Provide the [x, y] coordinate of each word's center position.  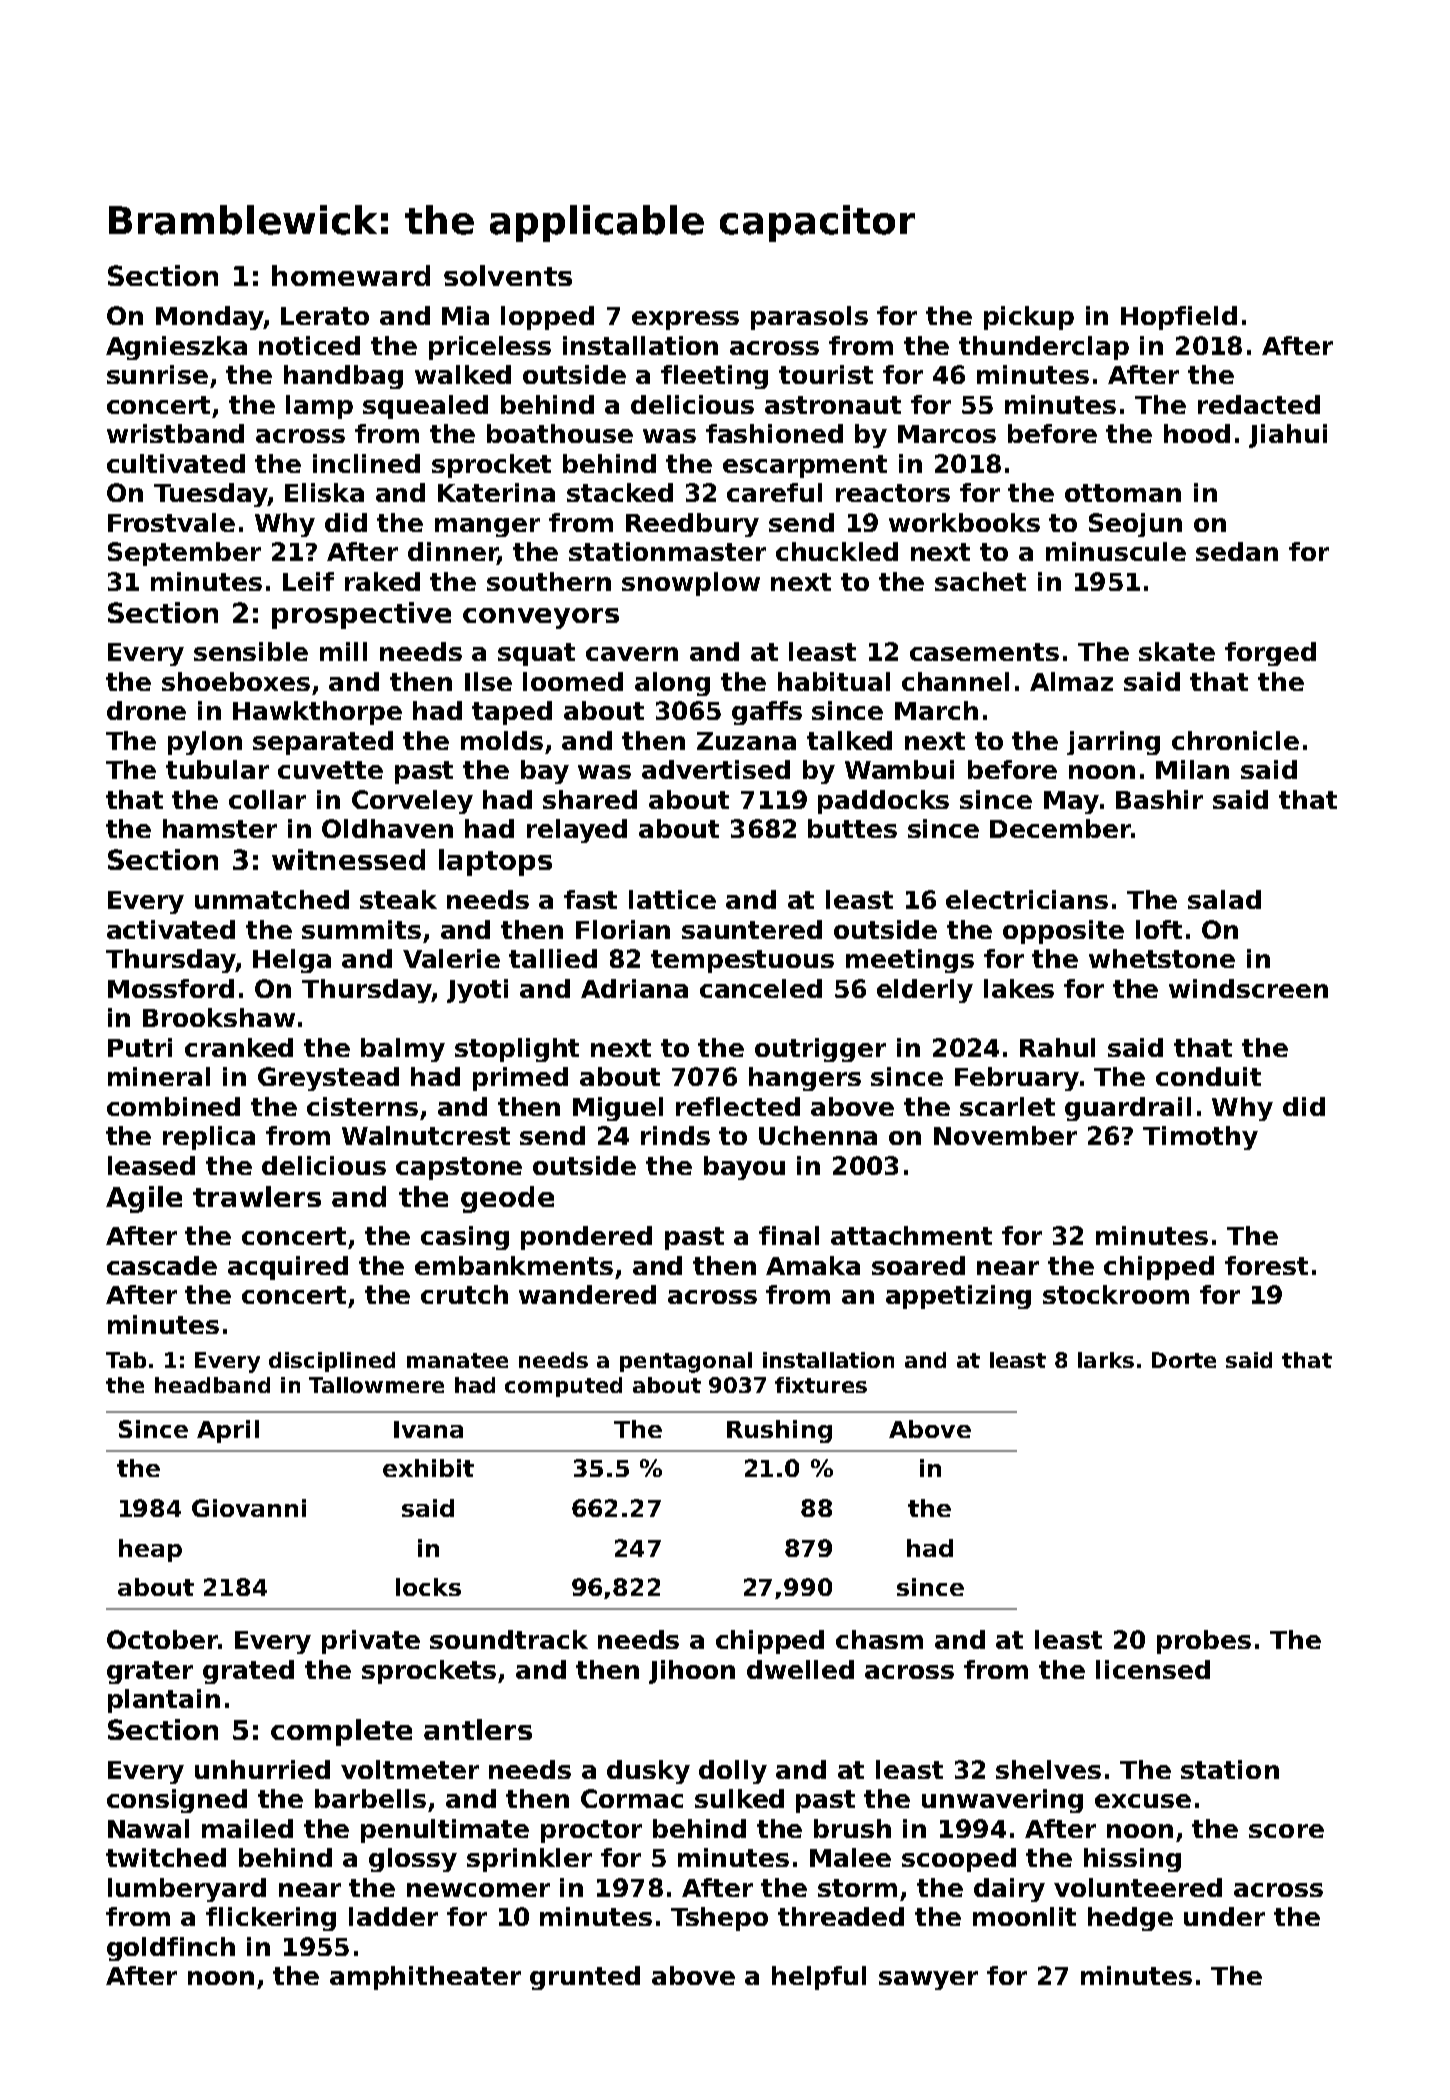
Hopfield [1179, 318]
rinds [675, 1135]
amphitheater [425, 1978]
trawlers [257, 1196]
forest [1266, 1265]
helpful [819, 1978]
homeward [351, 275]
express [685, 320]
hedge [1130, 1919]
